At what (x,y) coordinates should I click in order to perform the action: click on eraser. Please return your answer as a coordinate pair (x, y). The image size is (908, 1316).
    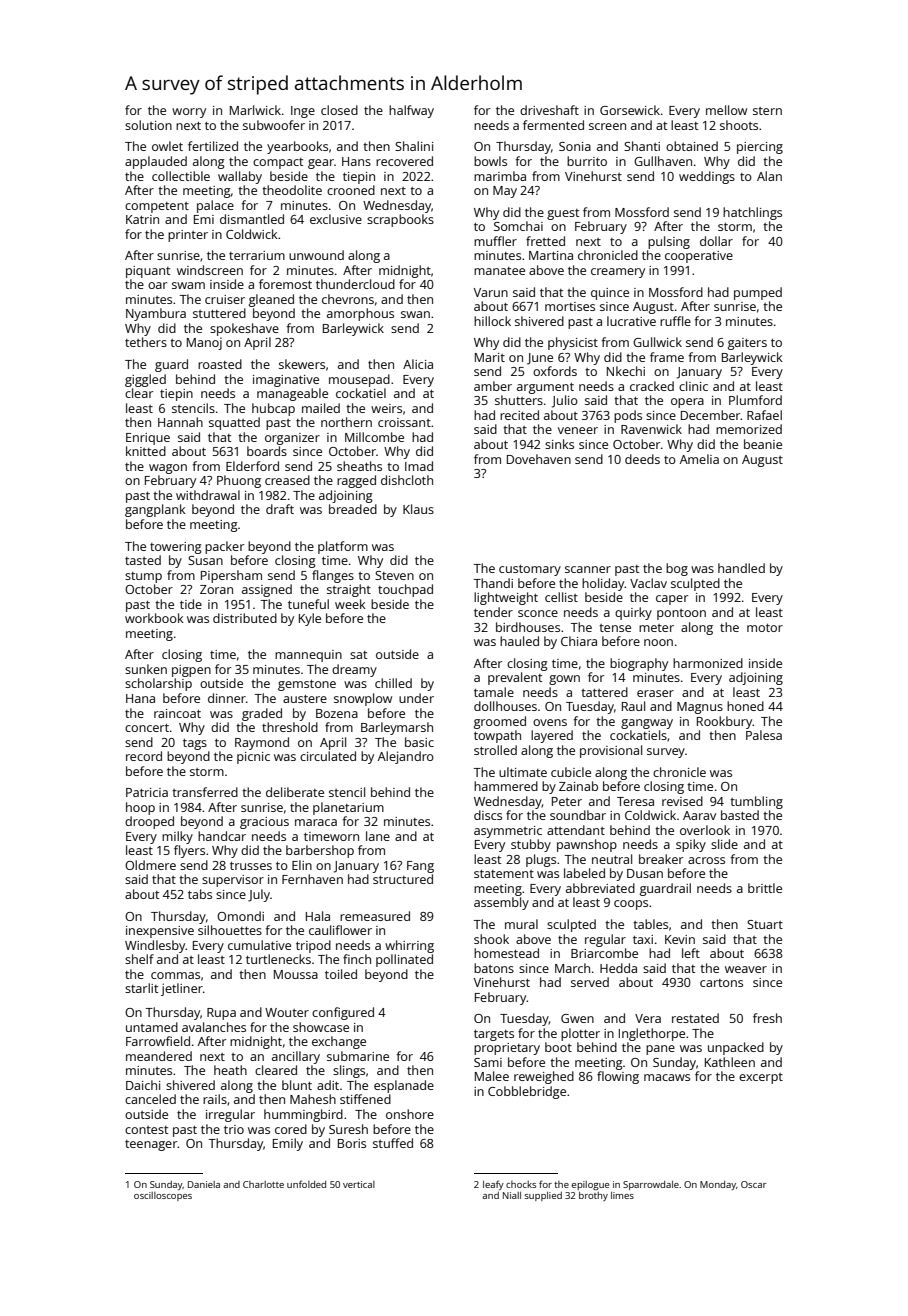
    Looking at the image, I should click on (655, 693).
